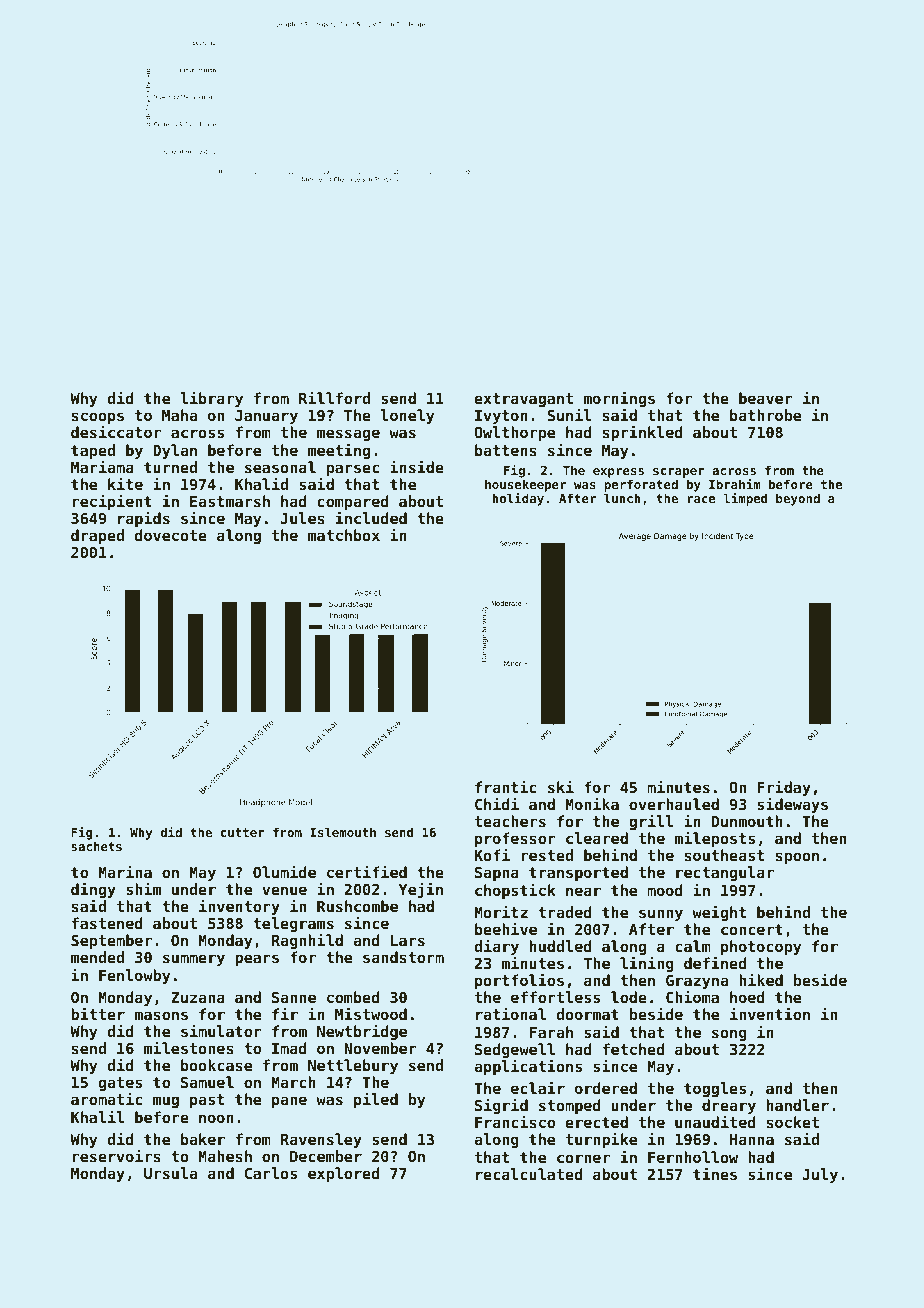  Describe the element at coordinates (97, 536) in the screenshot. I see `draped` at that location.
